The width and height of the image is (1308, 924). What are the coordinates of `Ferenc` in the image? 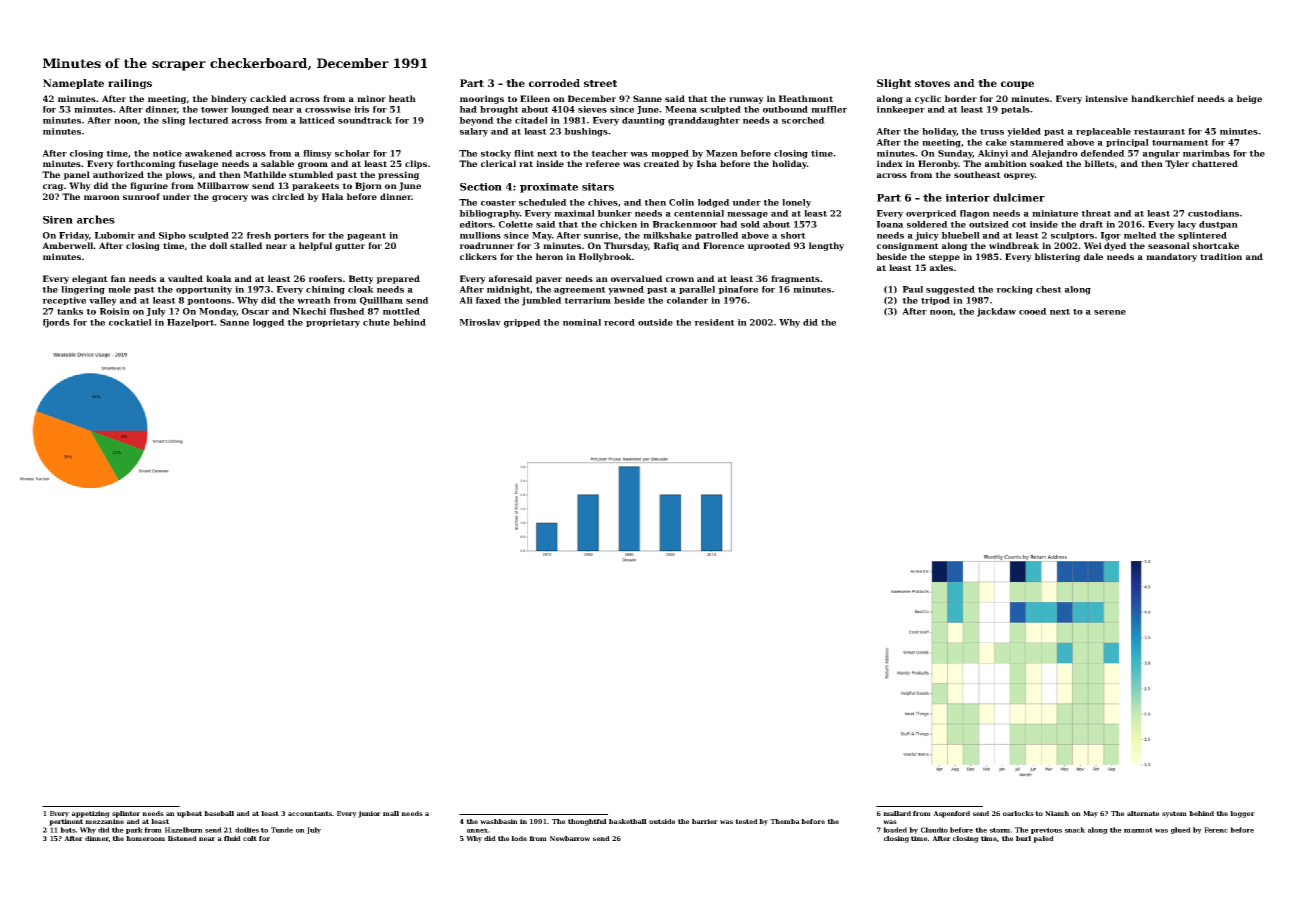 It's located at (1216, 830).
